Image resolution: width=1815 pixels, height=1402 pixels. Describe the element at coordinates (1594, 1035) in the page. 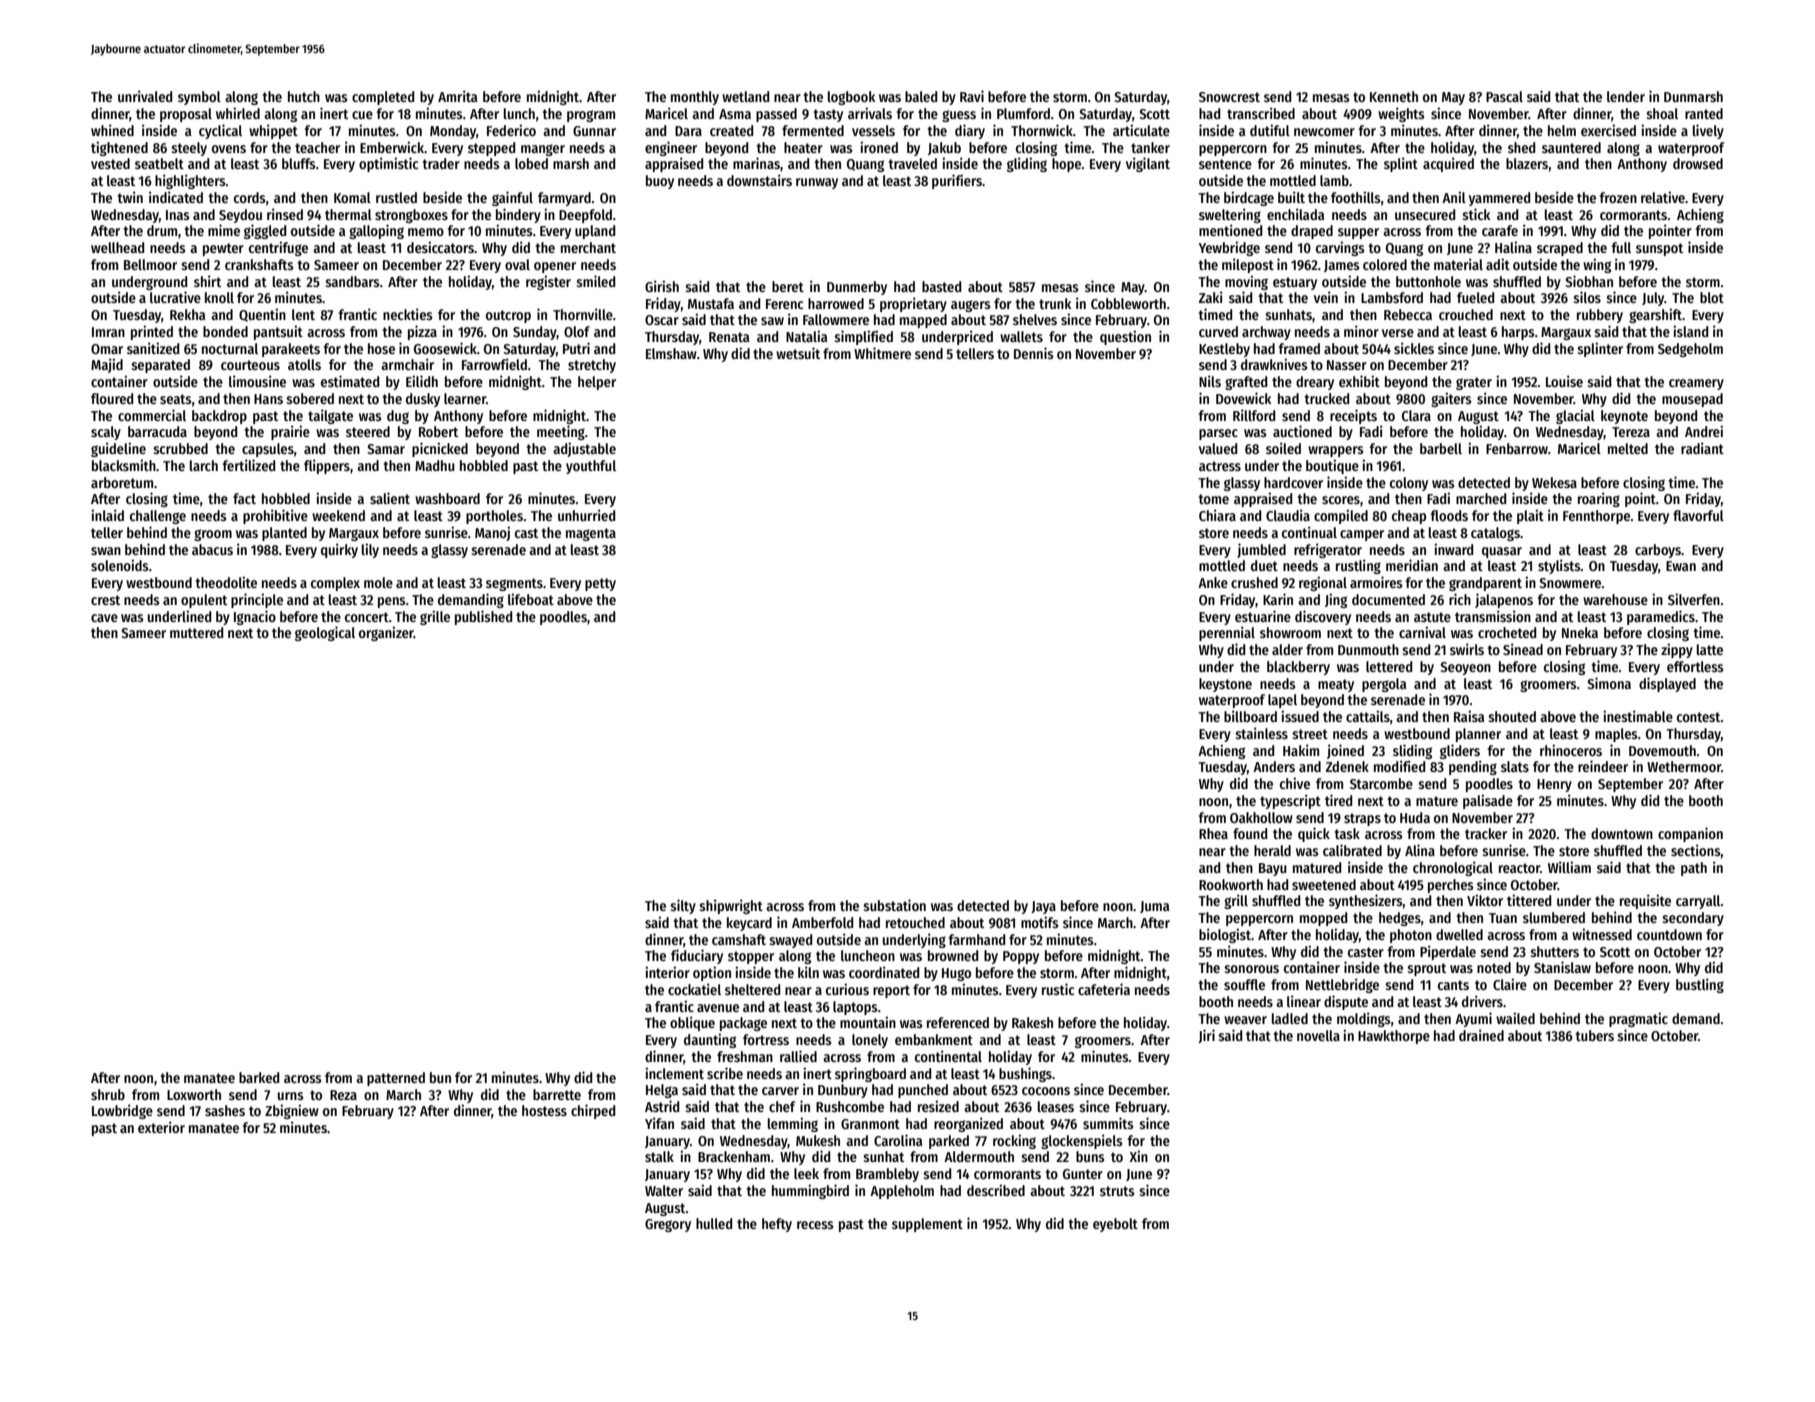

I see `tubers` at that location.
